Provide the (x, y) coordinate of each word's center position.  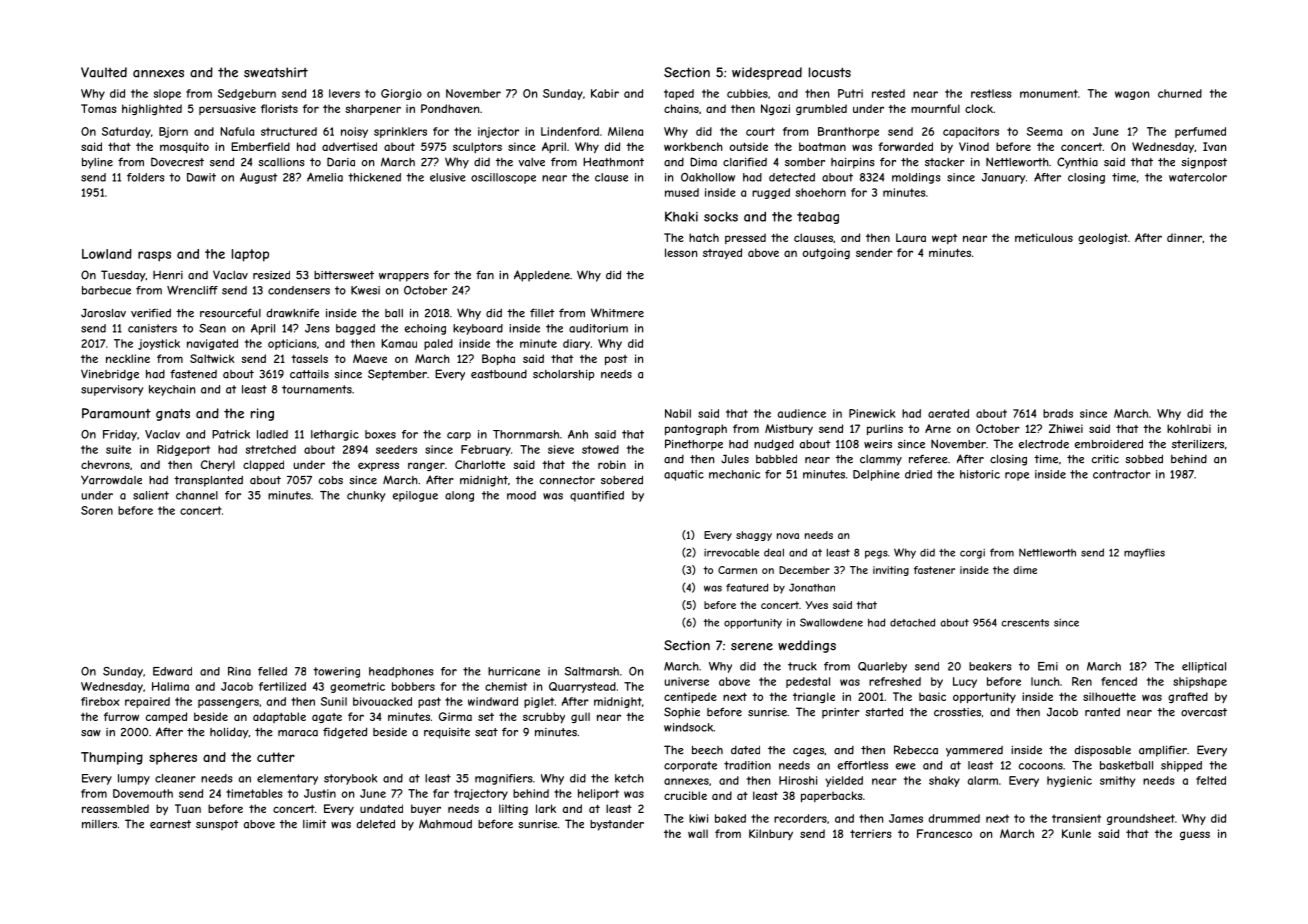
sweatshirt (276, 72)
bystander (617, 825)
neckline (128, 358)
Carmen (737, 570)
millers (99, 824)
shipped (1181, 766)
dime (1025, 570)
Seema (1044, 131)
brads (1058, 413)
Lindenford (570, 131)
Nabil (678, 413)
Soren (97, 510)
